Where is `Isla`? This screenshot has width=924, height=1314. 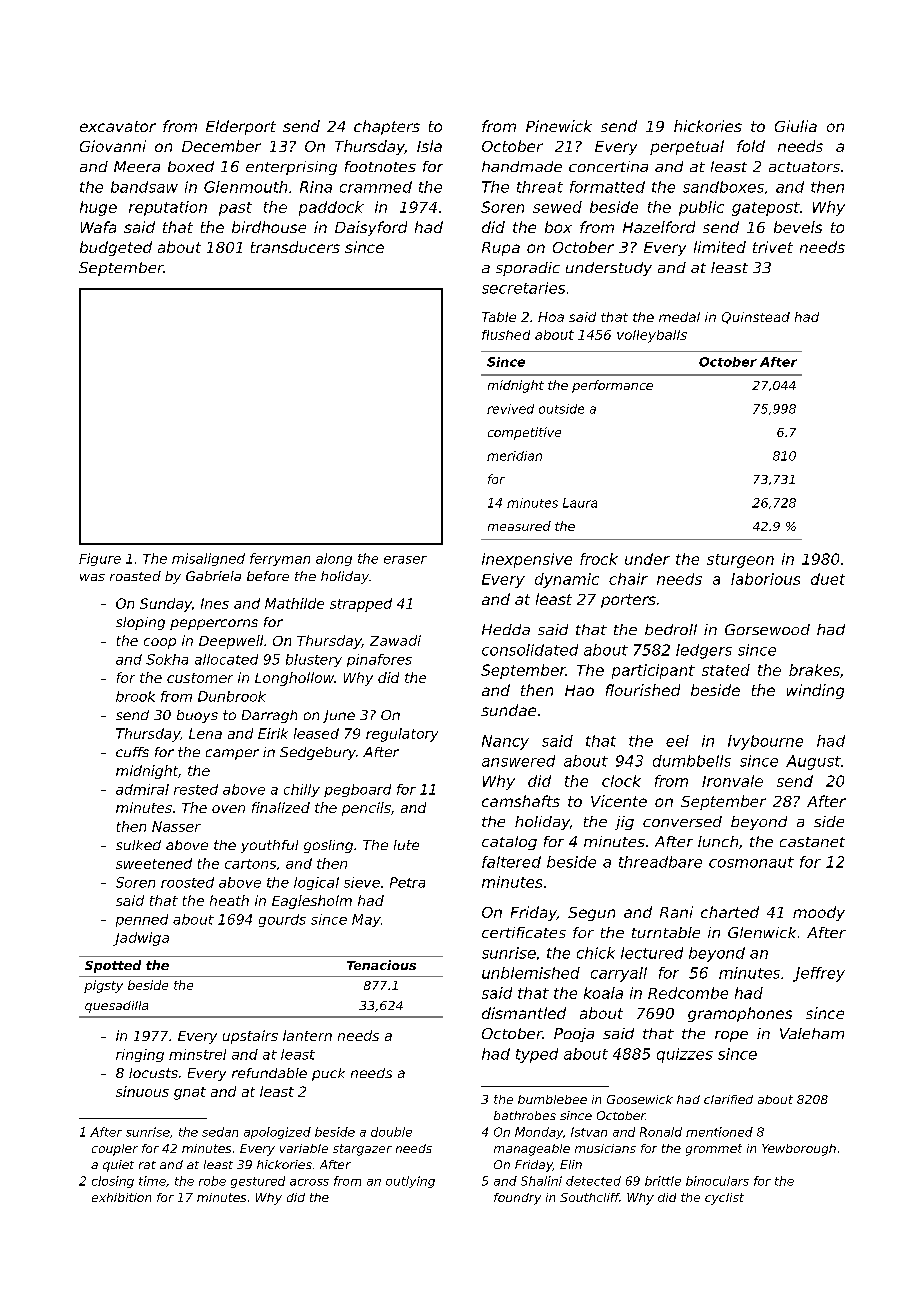 Isla is located at coordinates (429, 146).
